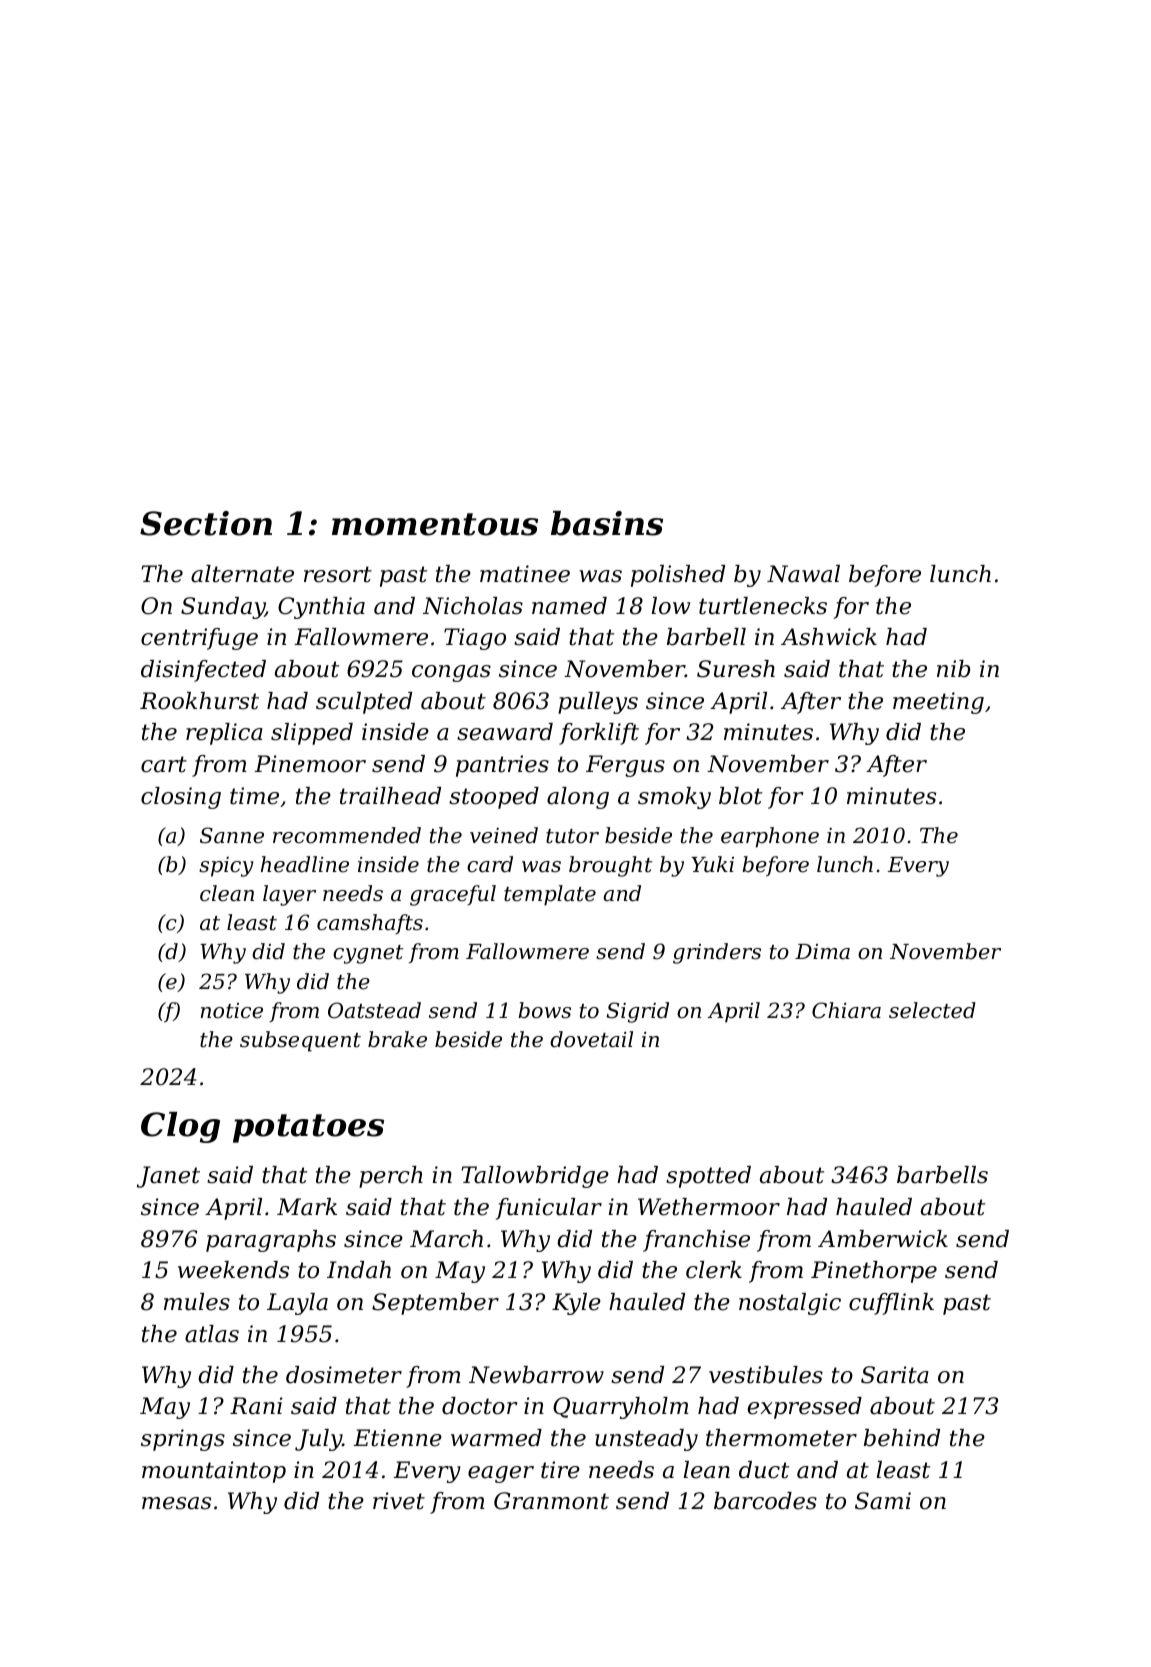 This page has width=1151, height=1667. Describe the element at coordinates (591, 1039) in the page. I see `dovetail` at that location.
